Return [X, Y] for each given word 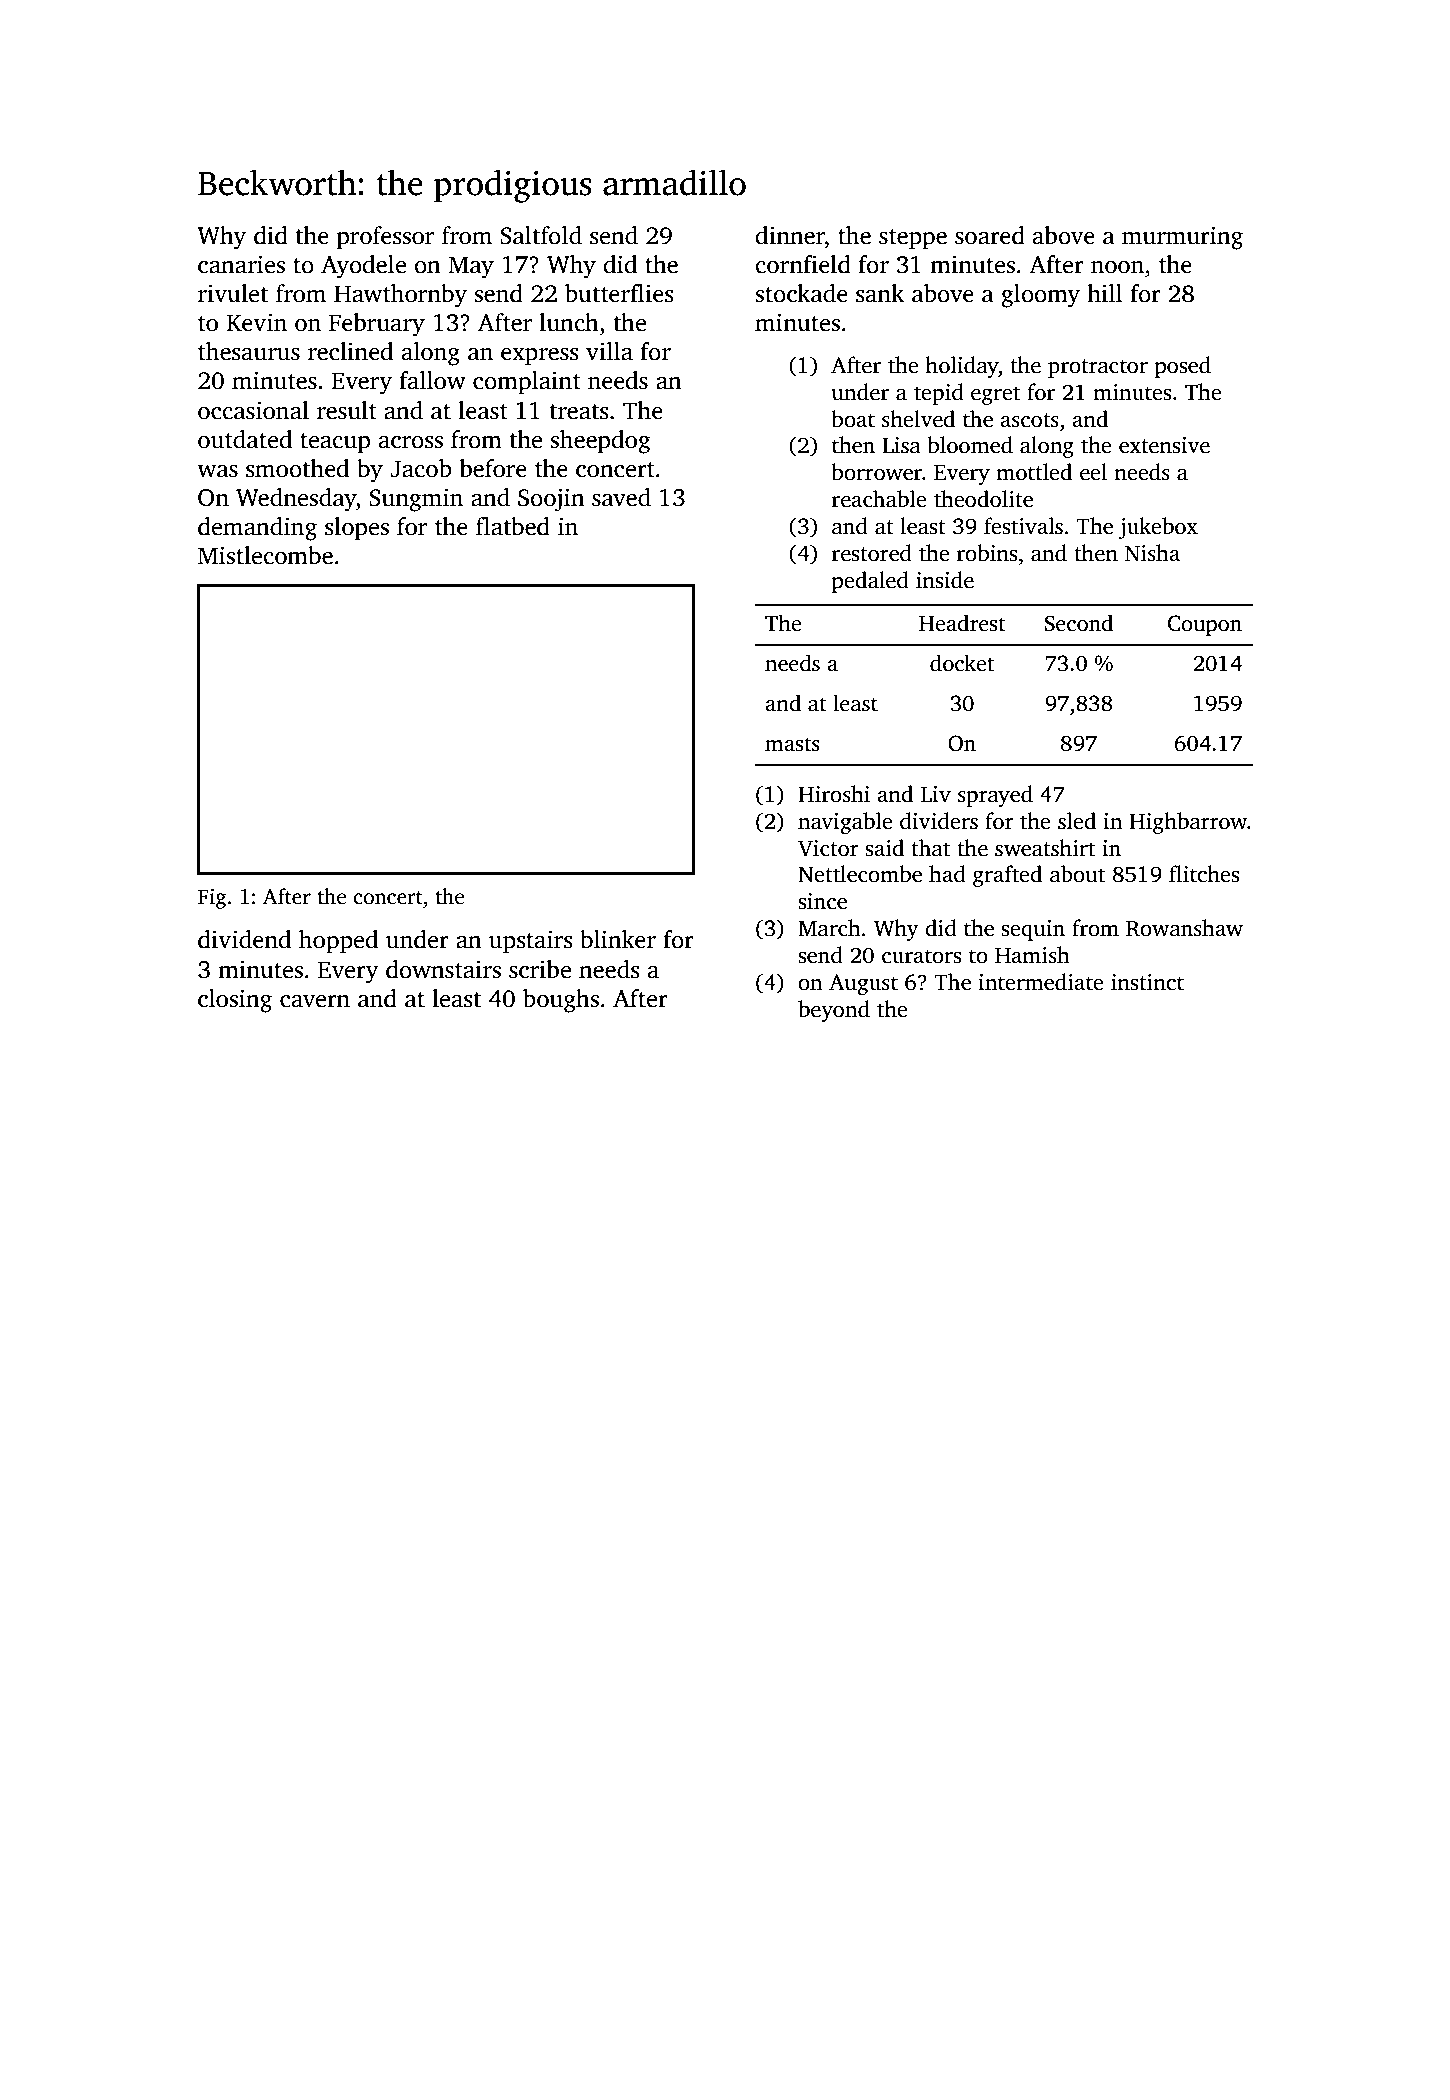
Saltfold [541, 235]
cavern [315, 1001]
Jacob [421, 468]
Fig [212, 898]
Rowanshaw [1184, 928]
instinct [1147, 982]
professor [385, 238]
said [884, 848]
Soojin [551, 500]
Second [1079, 623]
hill [1105, 293]
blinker [618, 939]
